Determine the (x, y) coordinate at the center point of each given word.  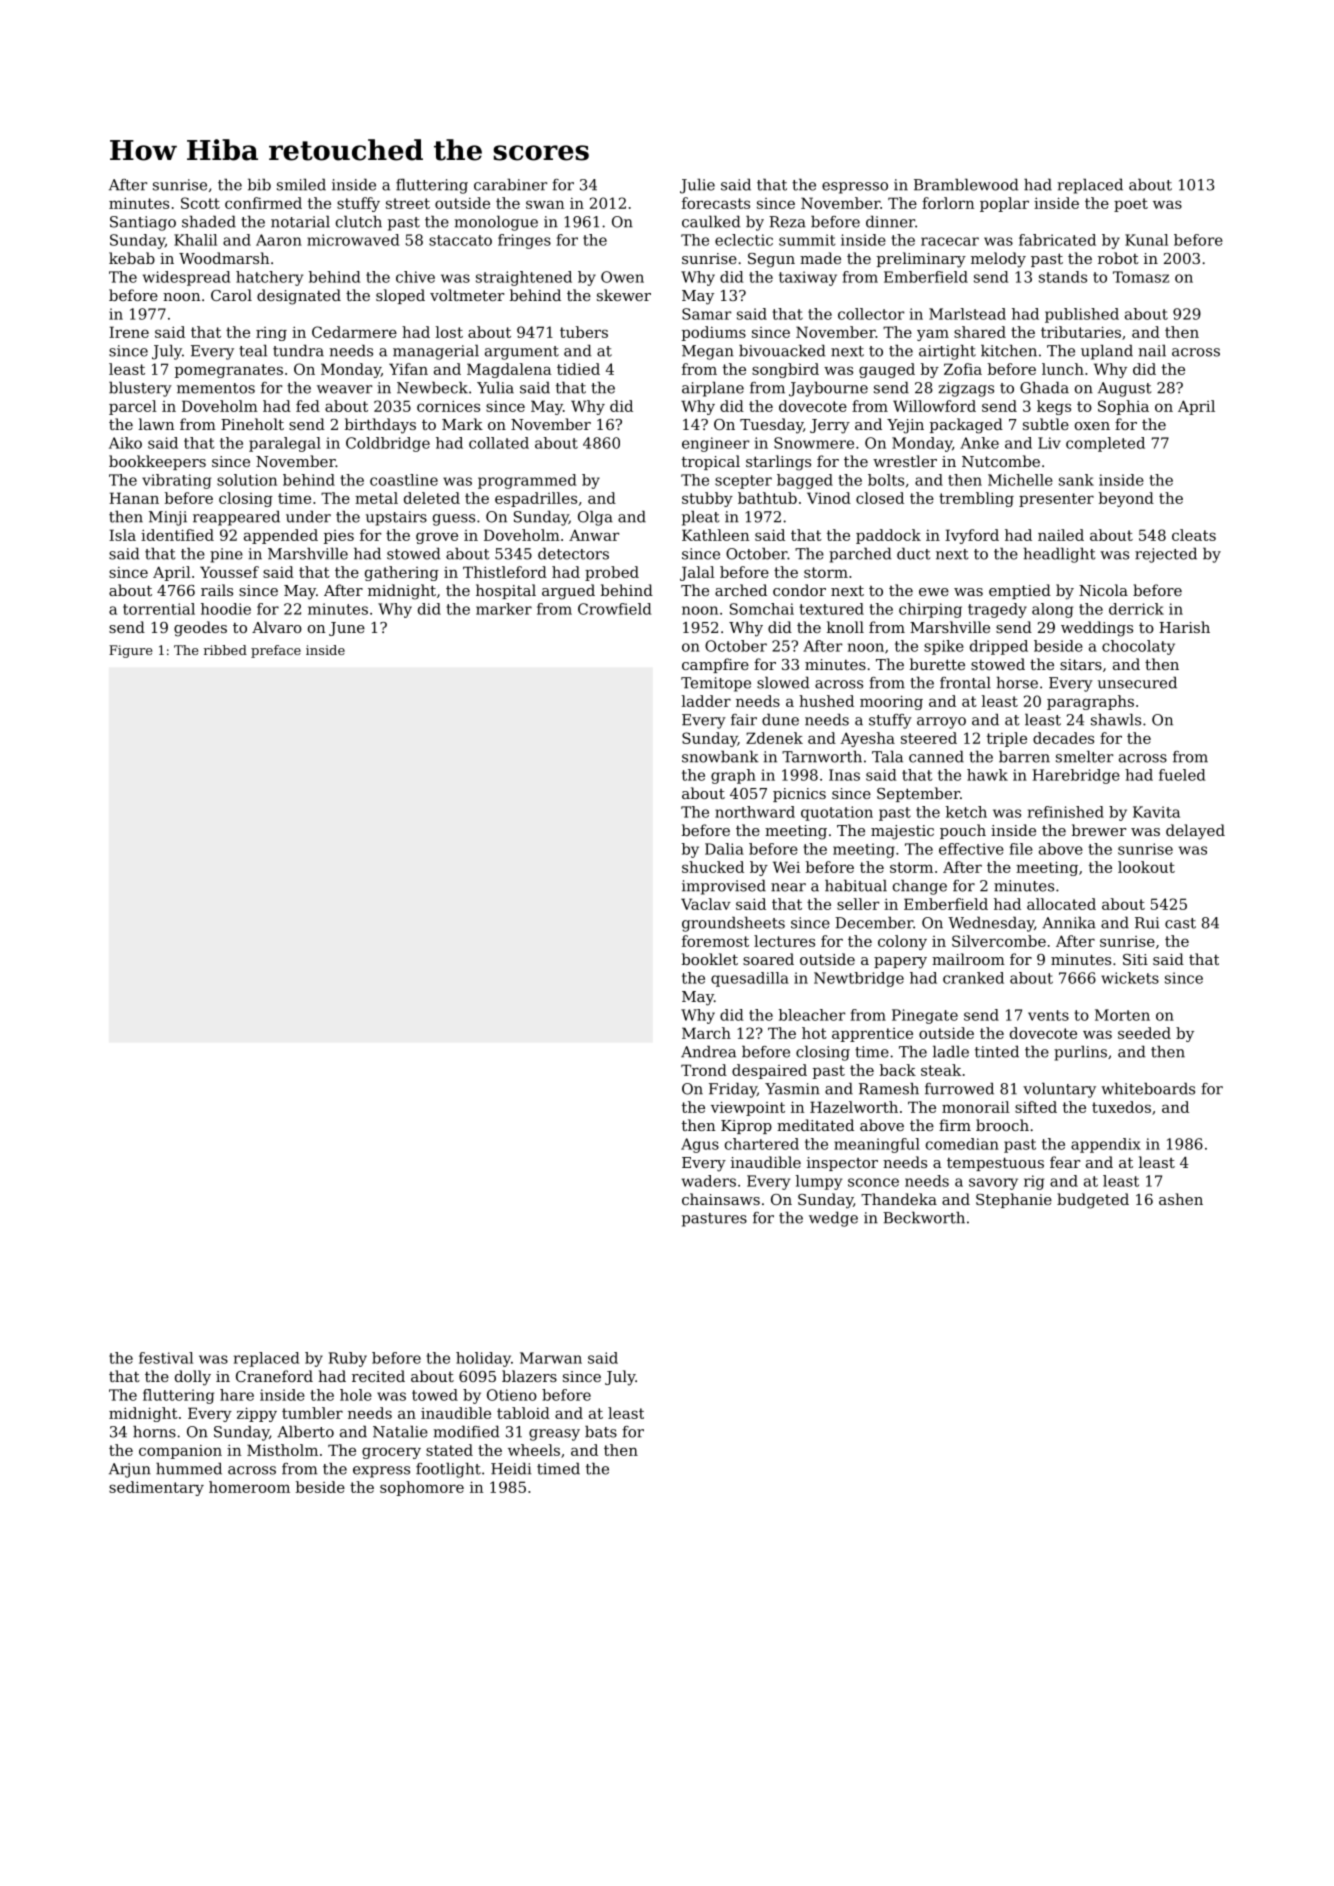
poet (1131, 205)
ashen (1181, 1199)
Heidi (511, 1469)
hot (814, 1033)
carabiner (510, 185)
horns (154, 1432)
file (1021, 849)
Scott (200, 203)
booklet (710, 959)
